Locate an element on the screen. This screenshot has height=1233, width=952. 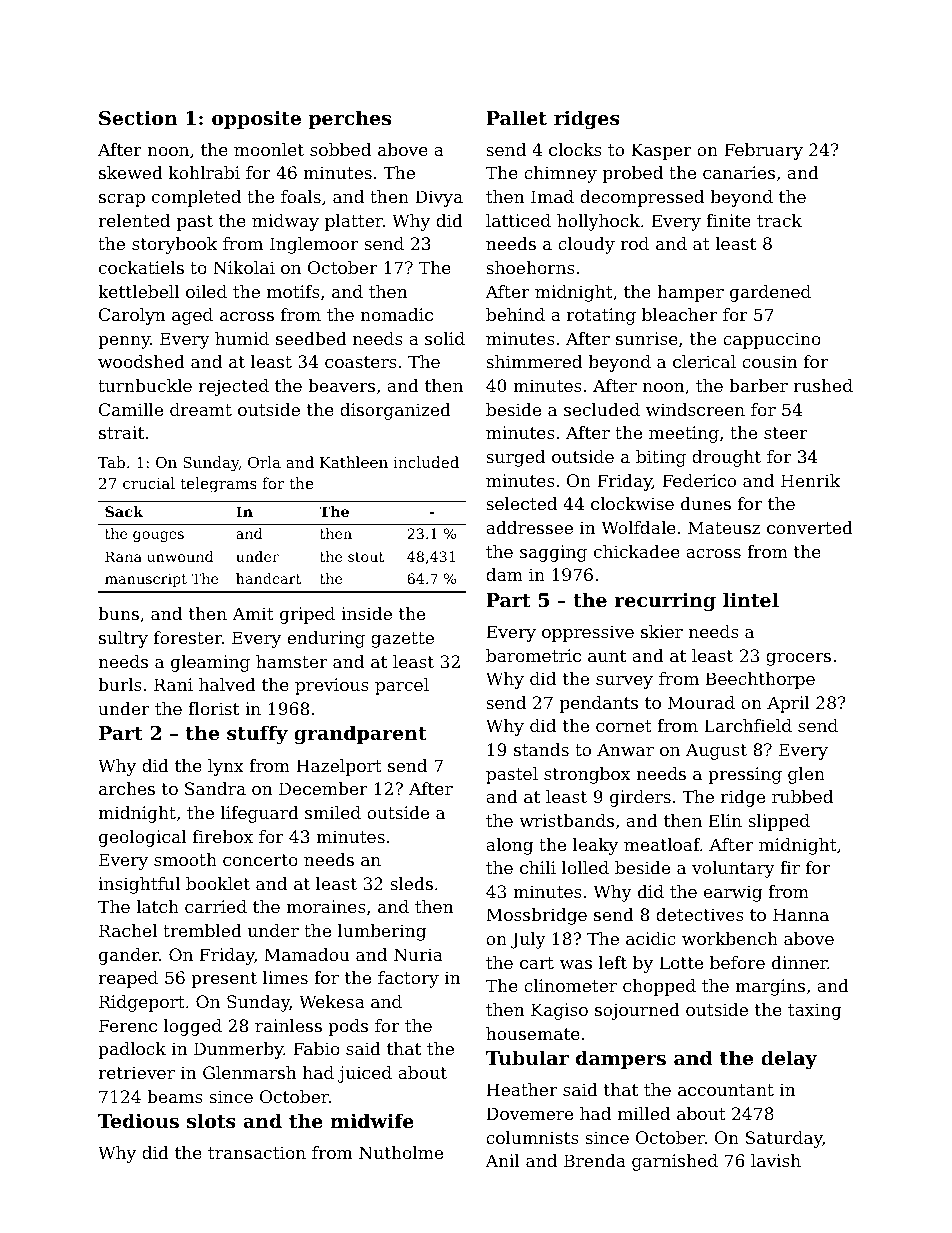
unwound is located at coordinates (180, 556).
